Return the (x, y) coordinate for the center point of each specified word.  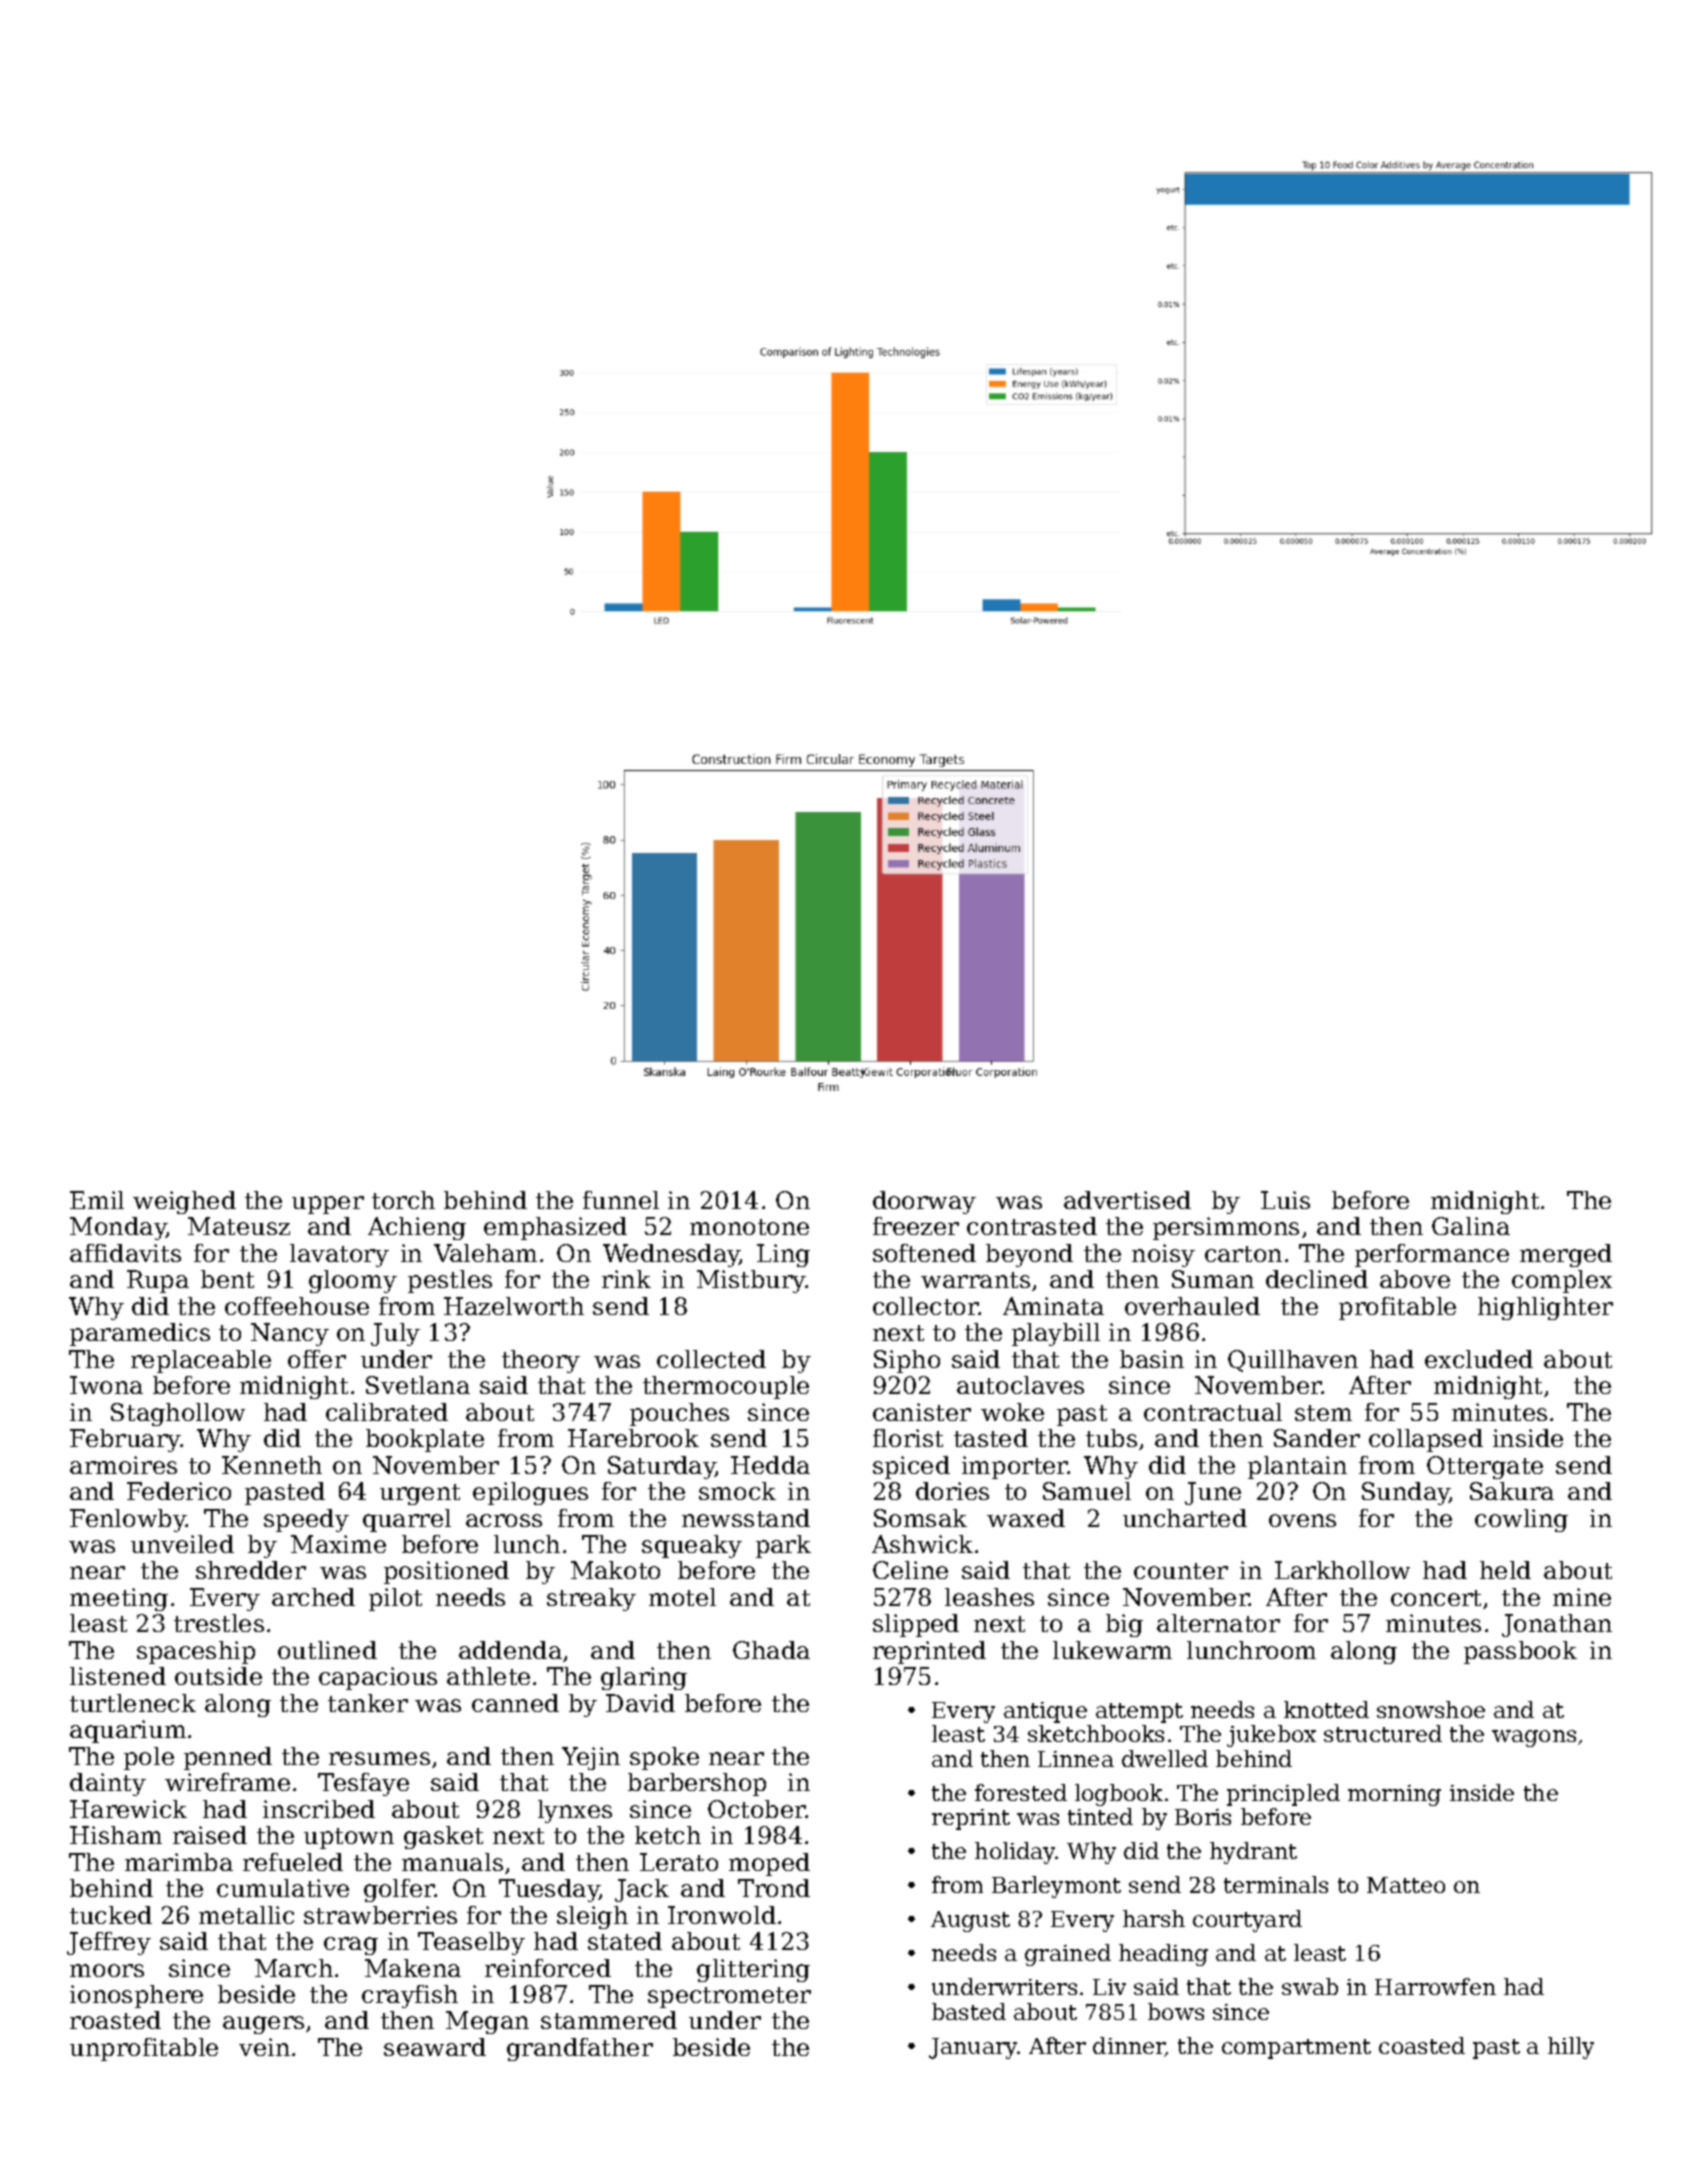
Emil (97, 1200)
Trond (774, 1888)
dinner (1129, 2047)
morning (1394, 1795)
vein (264, 2047)
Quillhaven (1293, 1361)
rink (626, 1279)
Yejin (591, 1758)
